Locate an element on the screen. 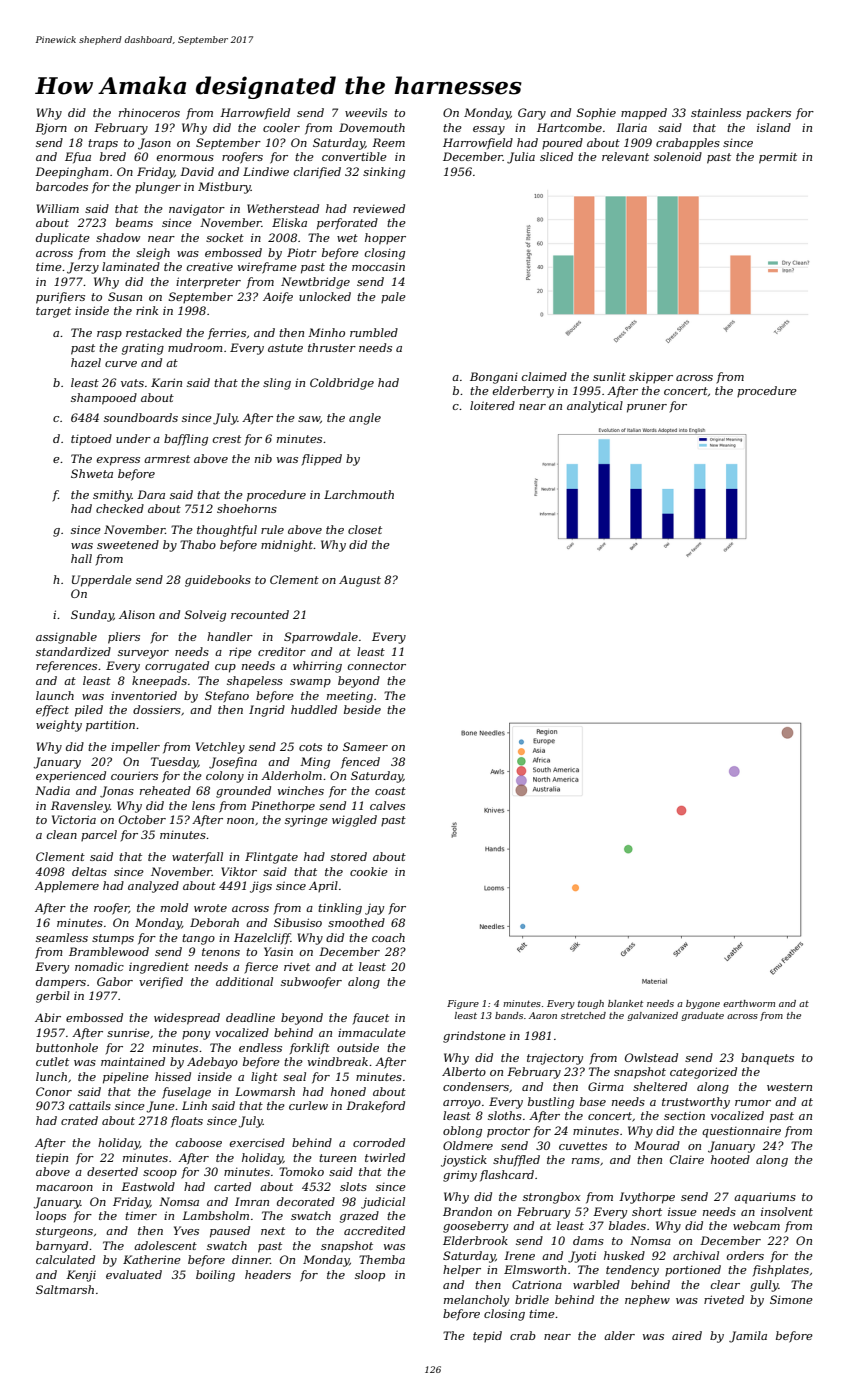 The width and height of the screenshot is (849, 1400). packers is located at coordinates (768, 113).
